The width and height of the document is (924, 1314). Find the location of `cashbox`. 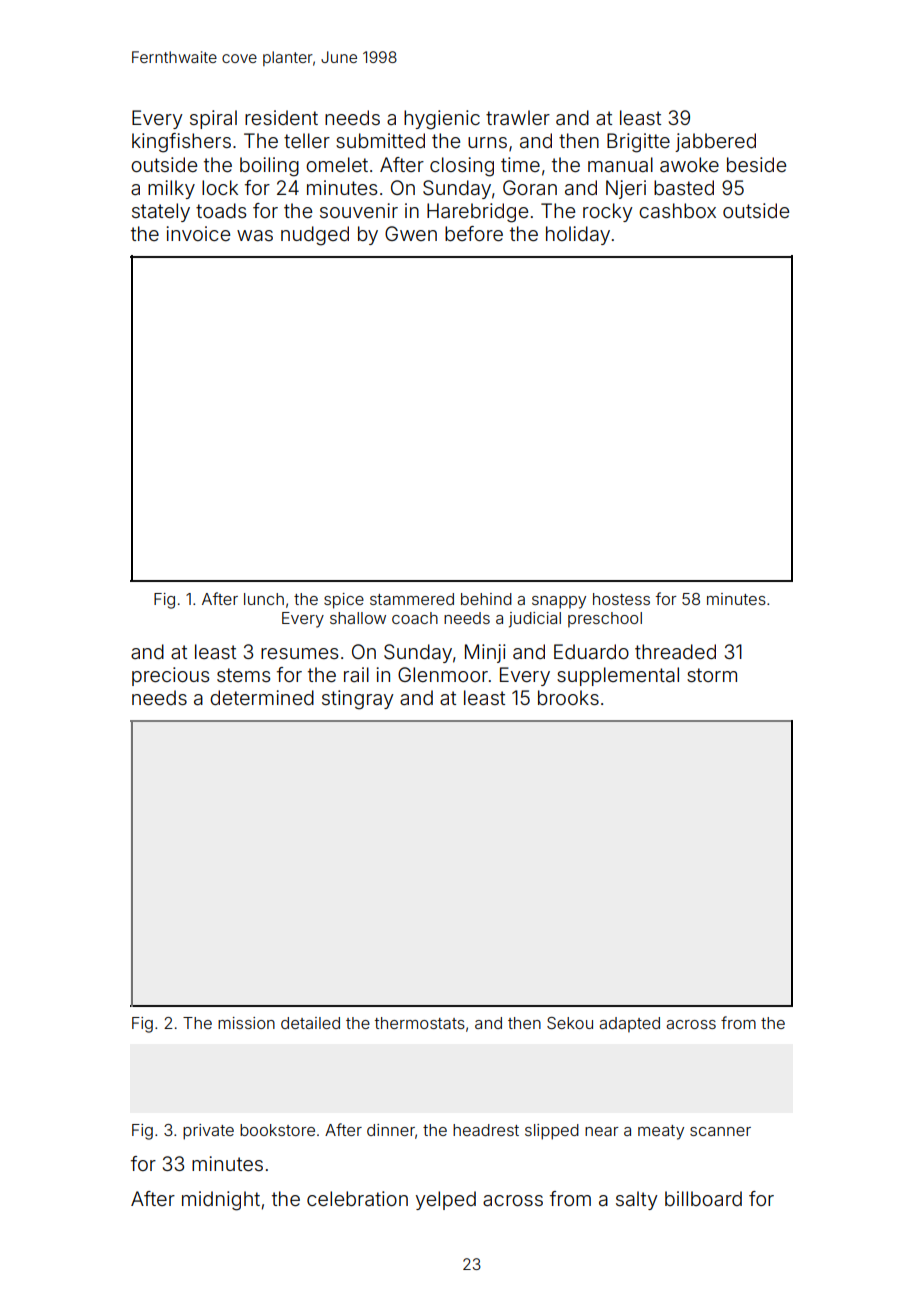

cashbox is located at coordinates (677, 210).
